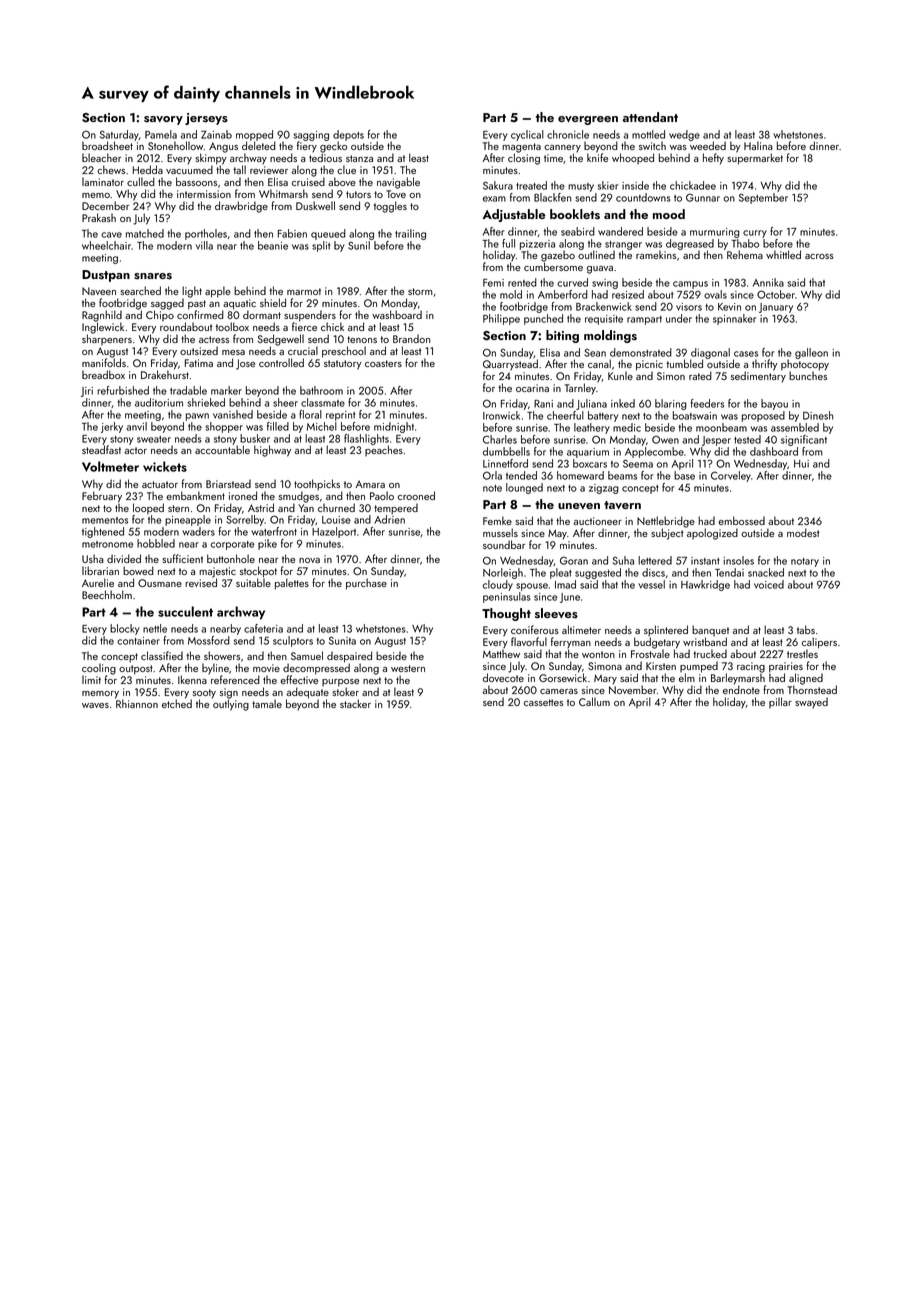 Image resolution: width=924 pixels, height=1308 pixels. I want to click on Dinesh, so click(818, 415).
